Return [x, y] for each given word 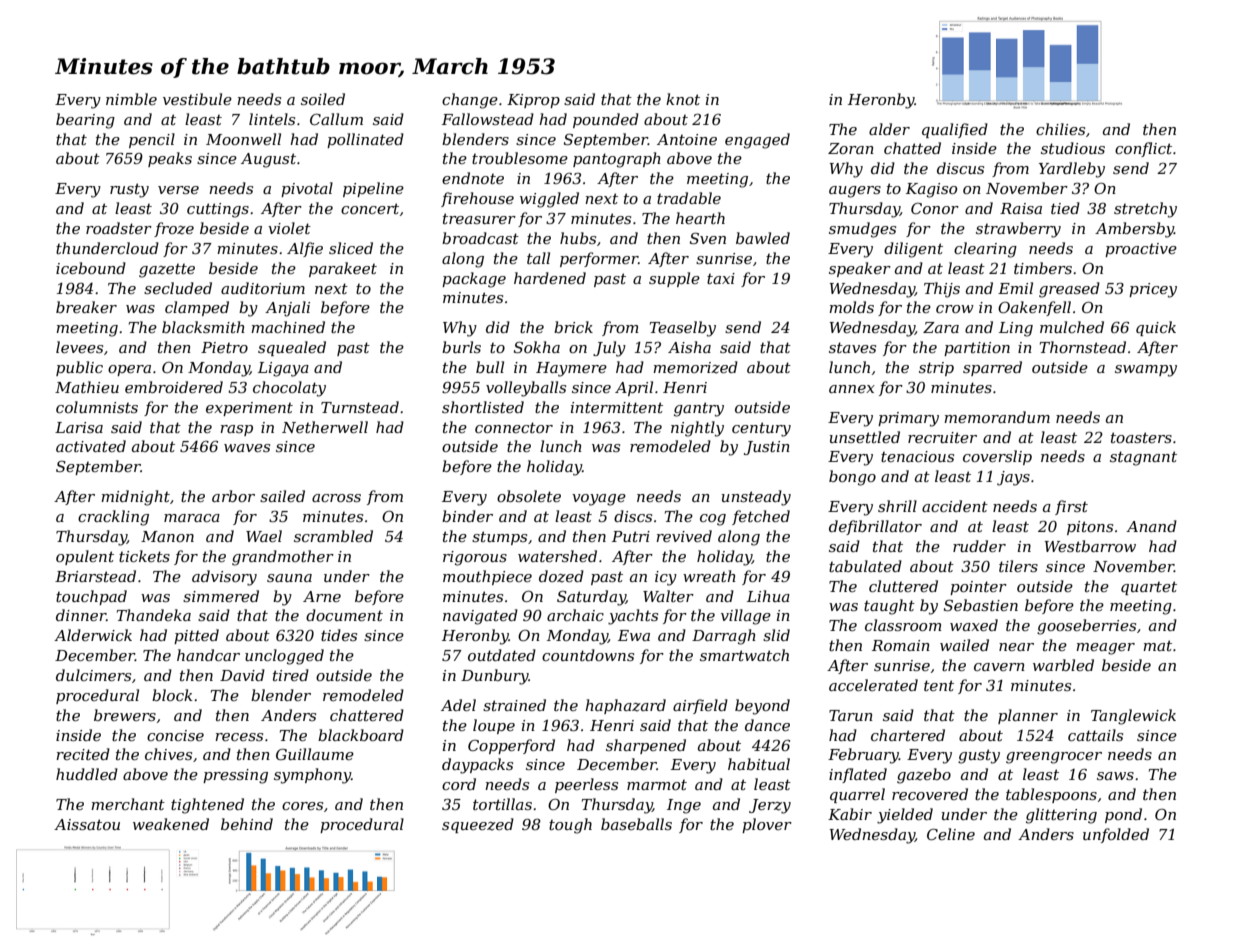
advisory [224, 578]
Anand [1151, 526]
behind [247, 824]
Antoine [687, 139]
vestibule [197, 99]
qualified [955, 130]
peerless [586, 785]
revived [684, 536]
